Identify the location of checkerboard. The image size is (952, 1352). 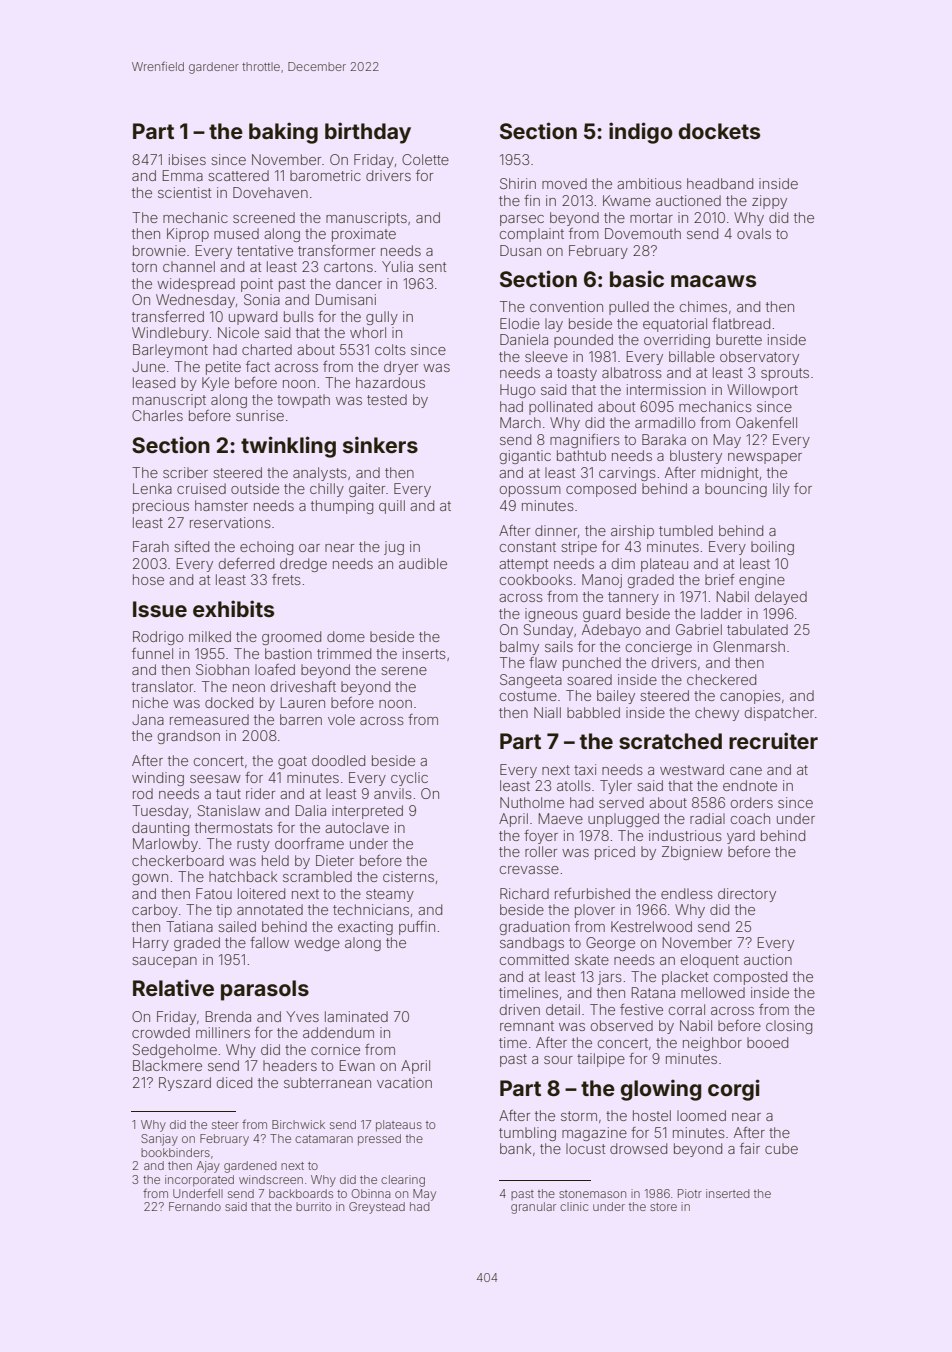
(178, 860).
